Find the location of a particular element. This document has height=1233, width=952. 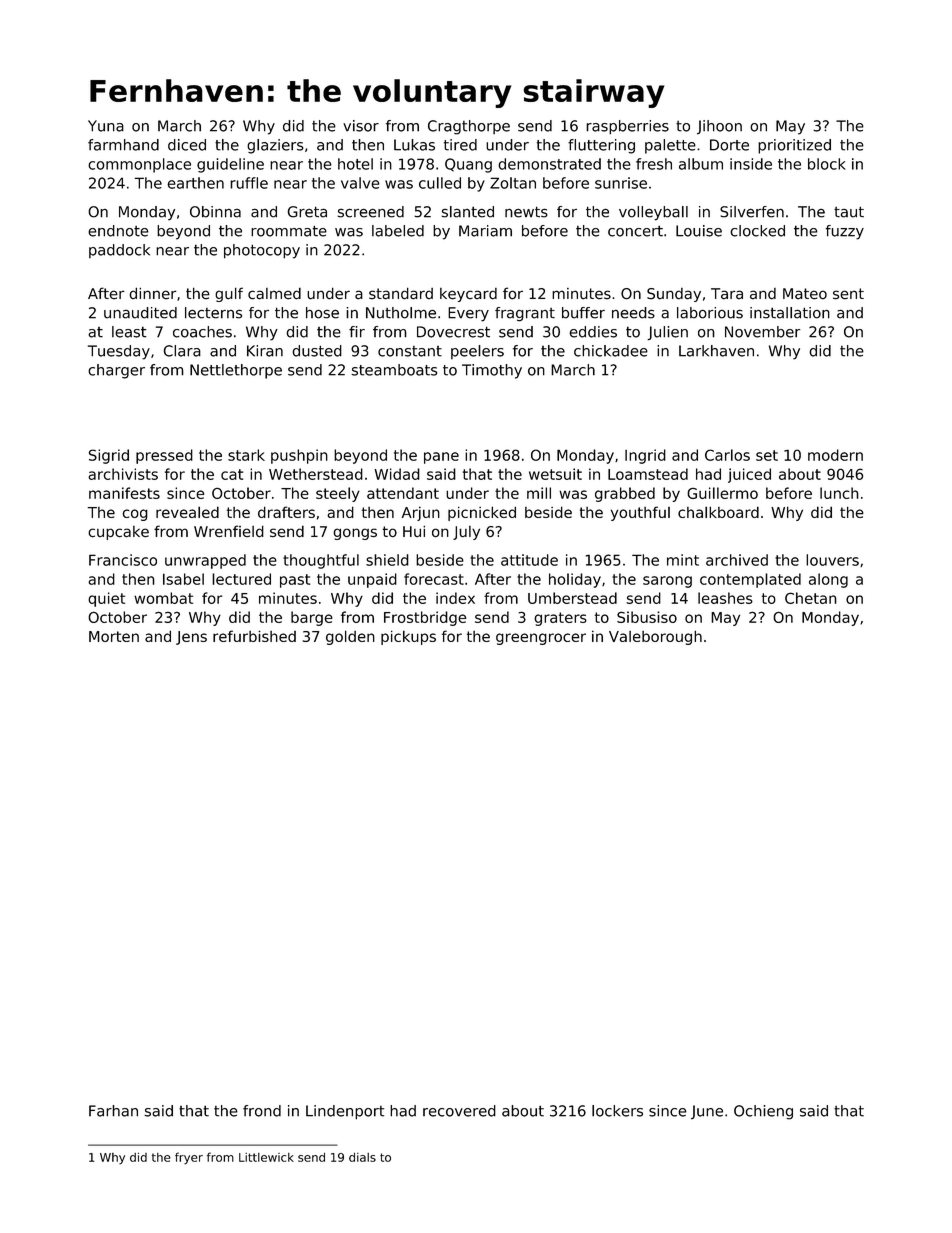

Larkhaven is located at coordinates (716, 351).
